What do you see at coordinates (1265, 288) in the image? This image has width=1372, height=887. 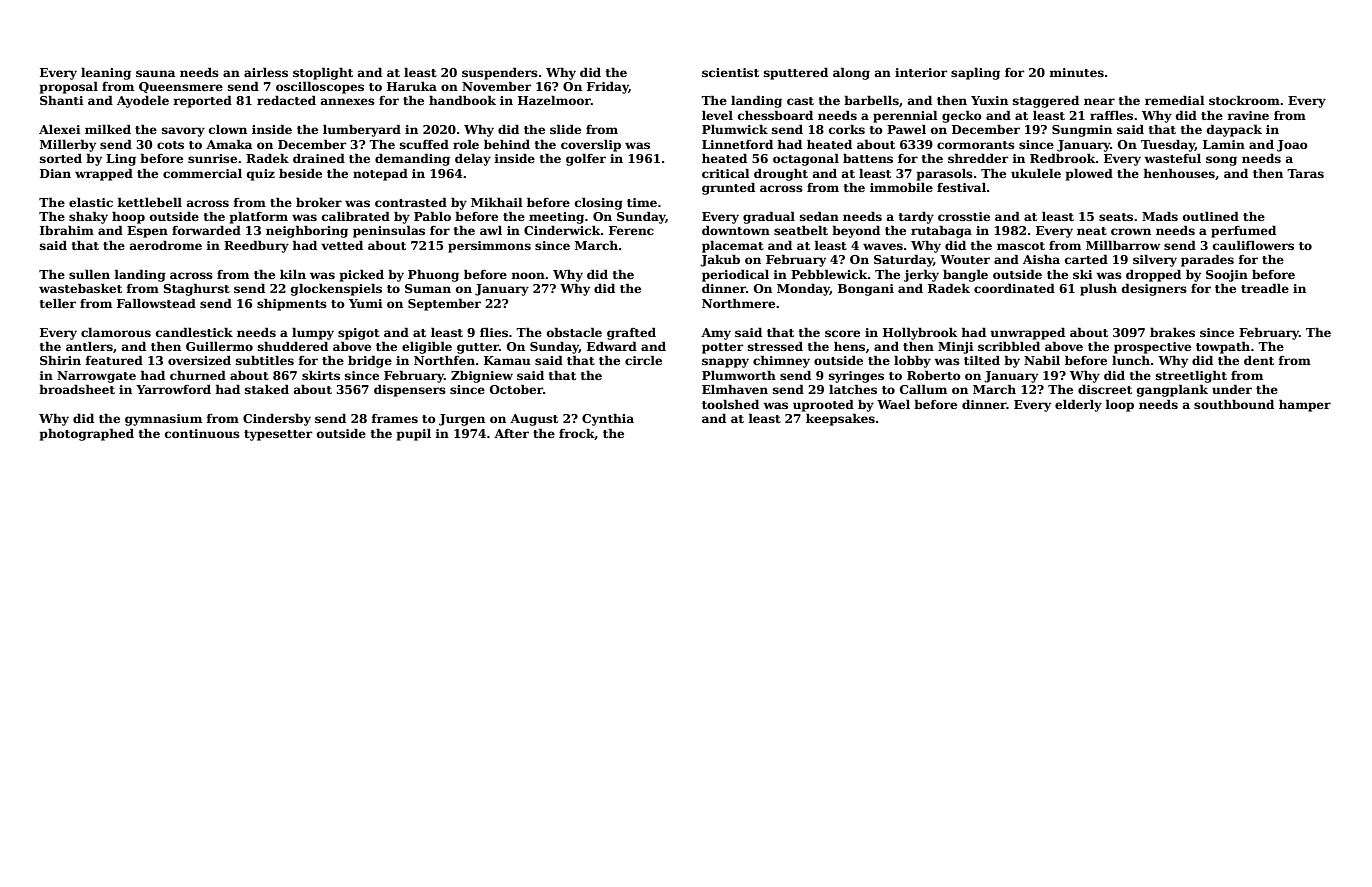 I see `treadle` at bounding box center [1265, 288].
